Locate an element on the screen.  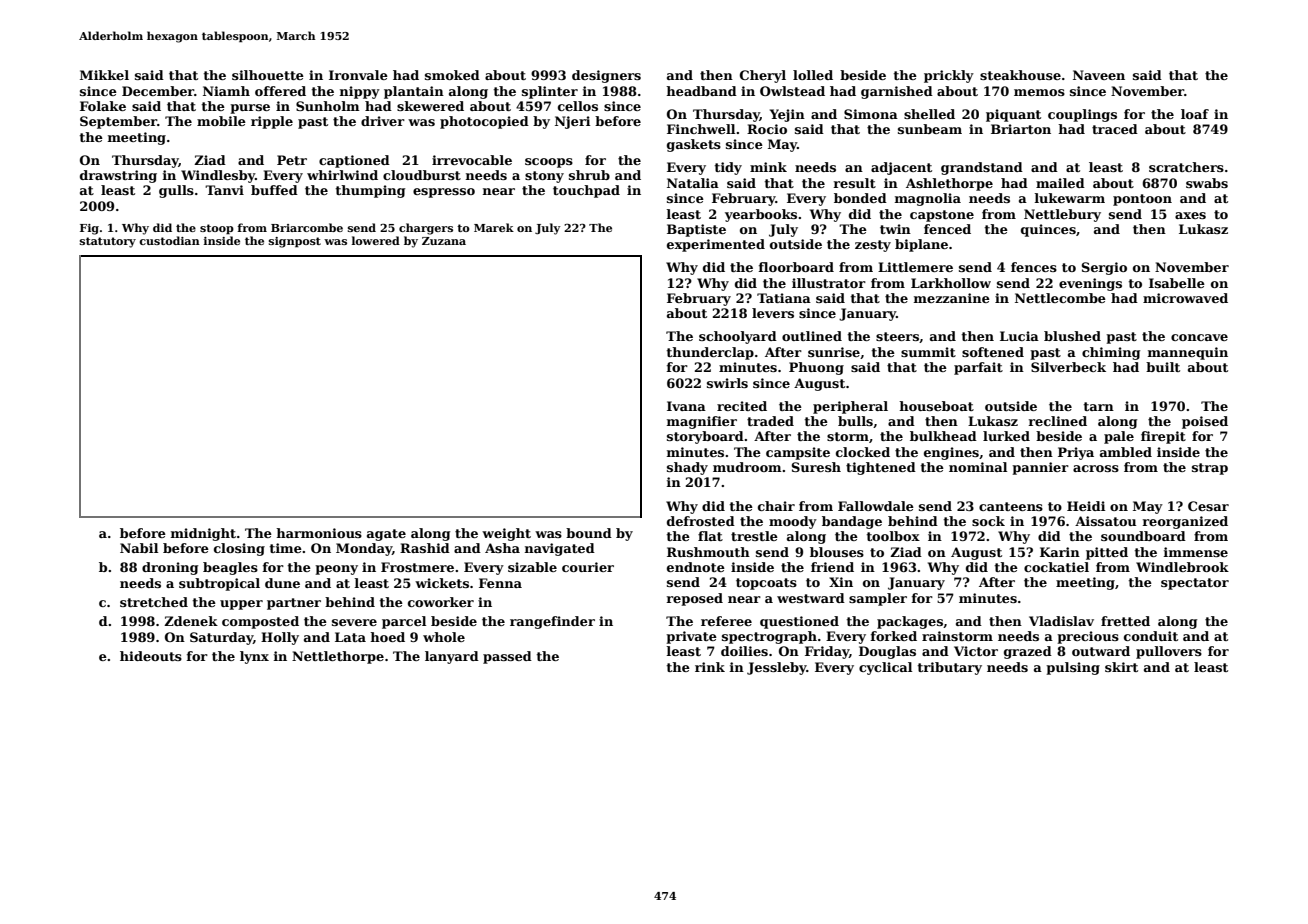
Ivana is located at coordinates (686, 406).
